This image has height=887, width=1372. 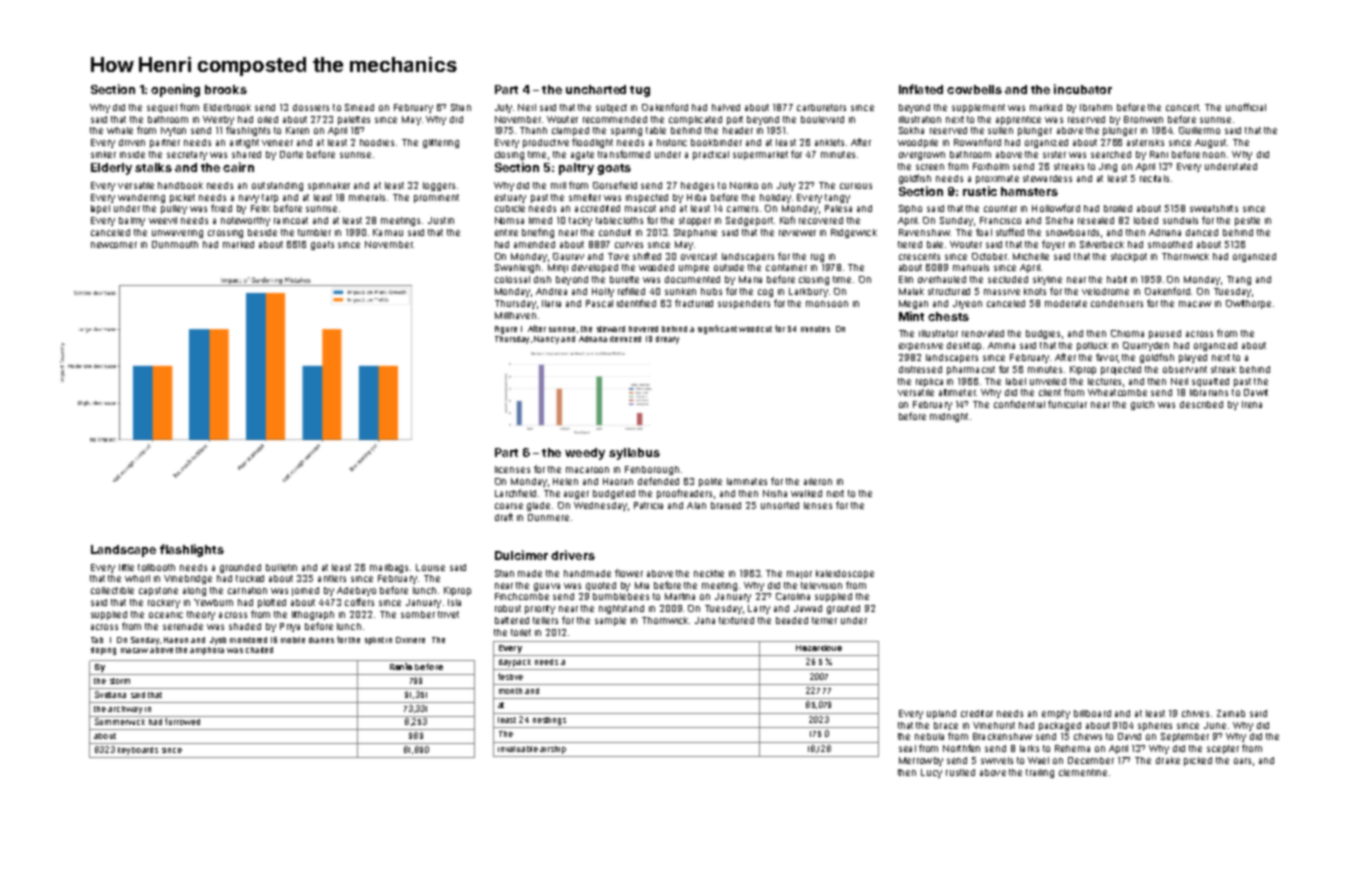 What do you see at coordinates (1231, 713) in the image?
I see `Zainab` at bounding box center [1231, 713].
